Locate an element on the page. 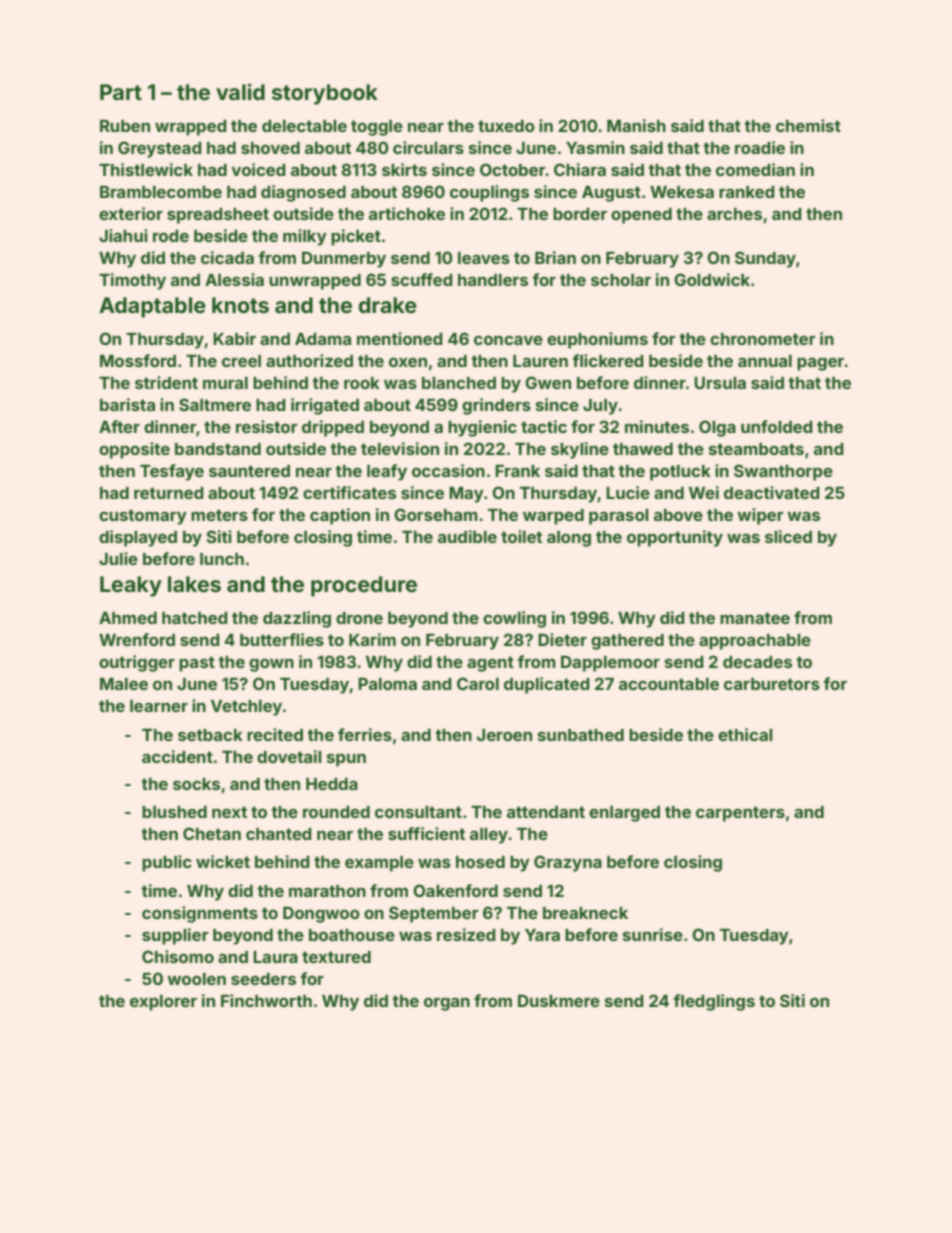 This image has height=1233, width=952. socks is located at coordinates (196, 784).
